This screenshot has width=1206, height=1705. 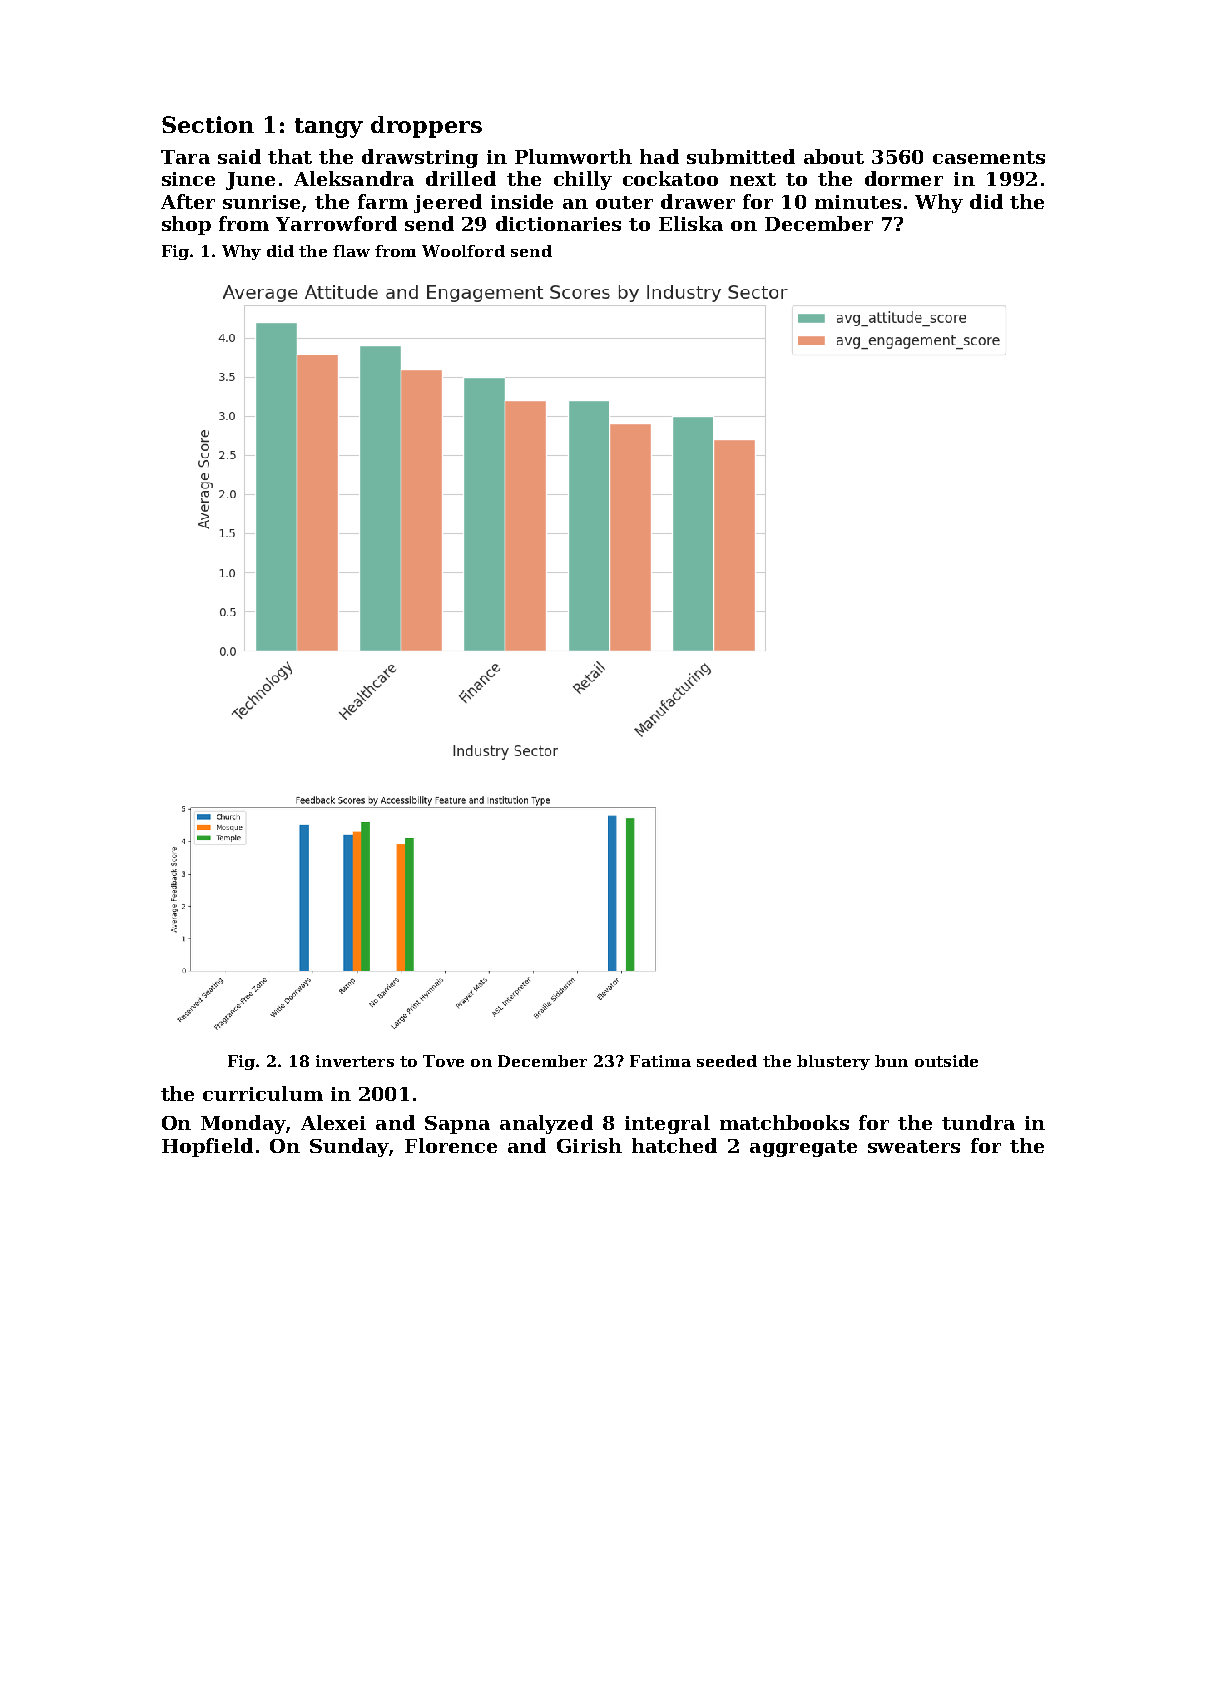 What do you see at coordinates (989, 157) in the screenshot?
I see `casements` at bounding box center [989, 157].
